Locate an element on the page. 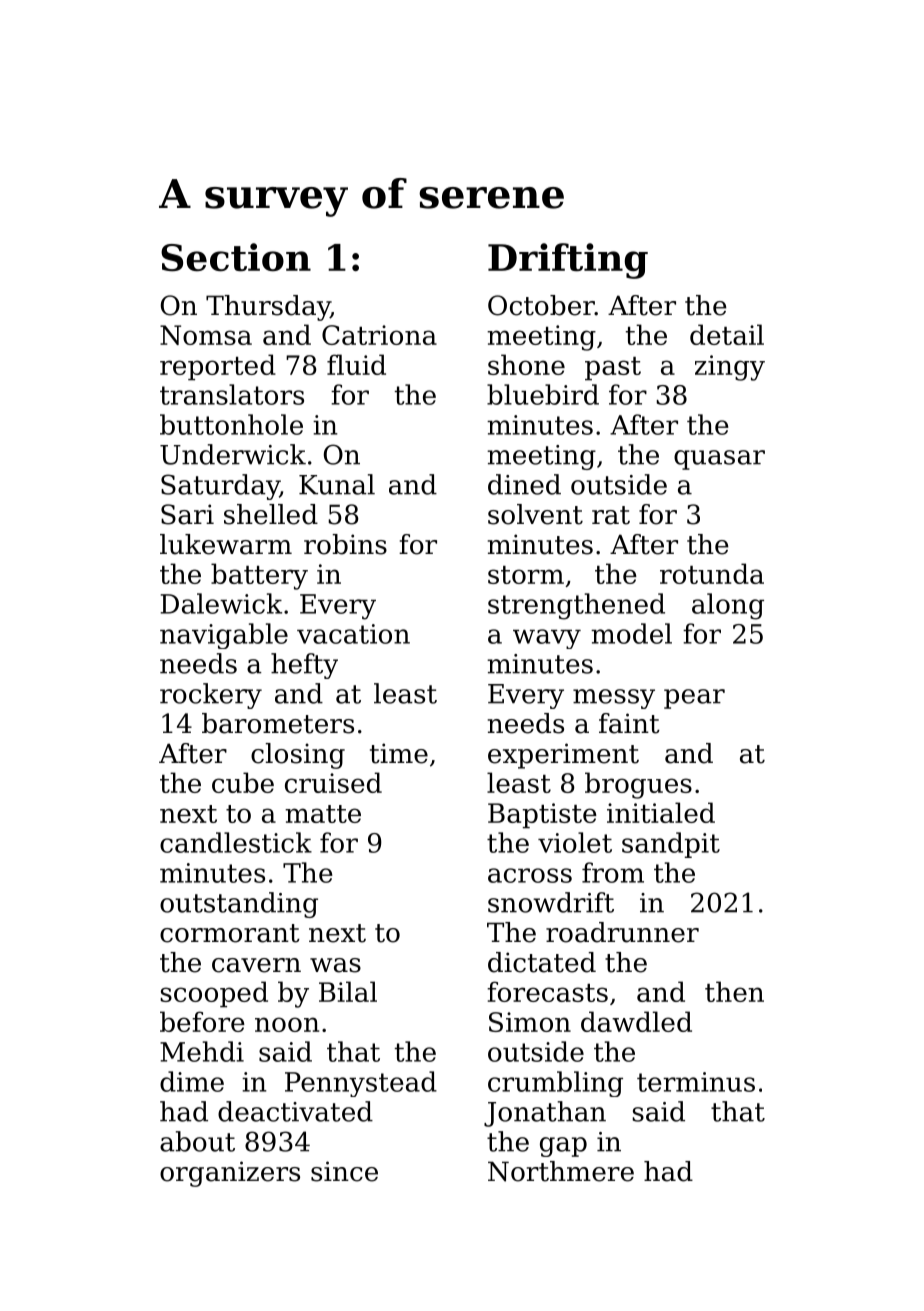  rotunda is located at coordinates (712, 573).
